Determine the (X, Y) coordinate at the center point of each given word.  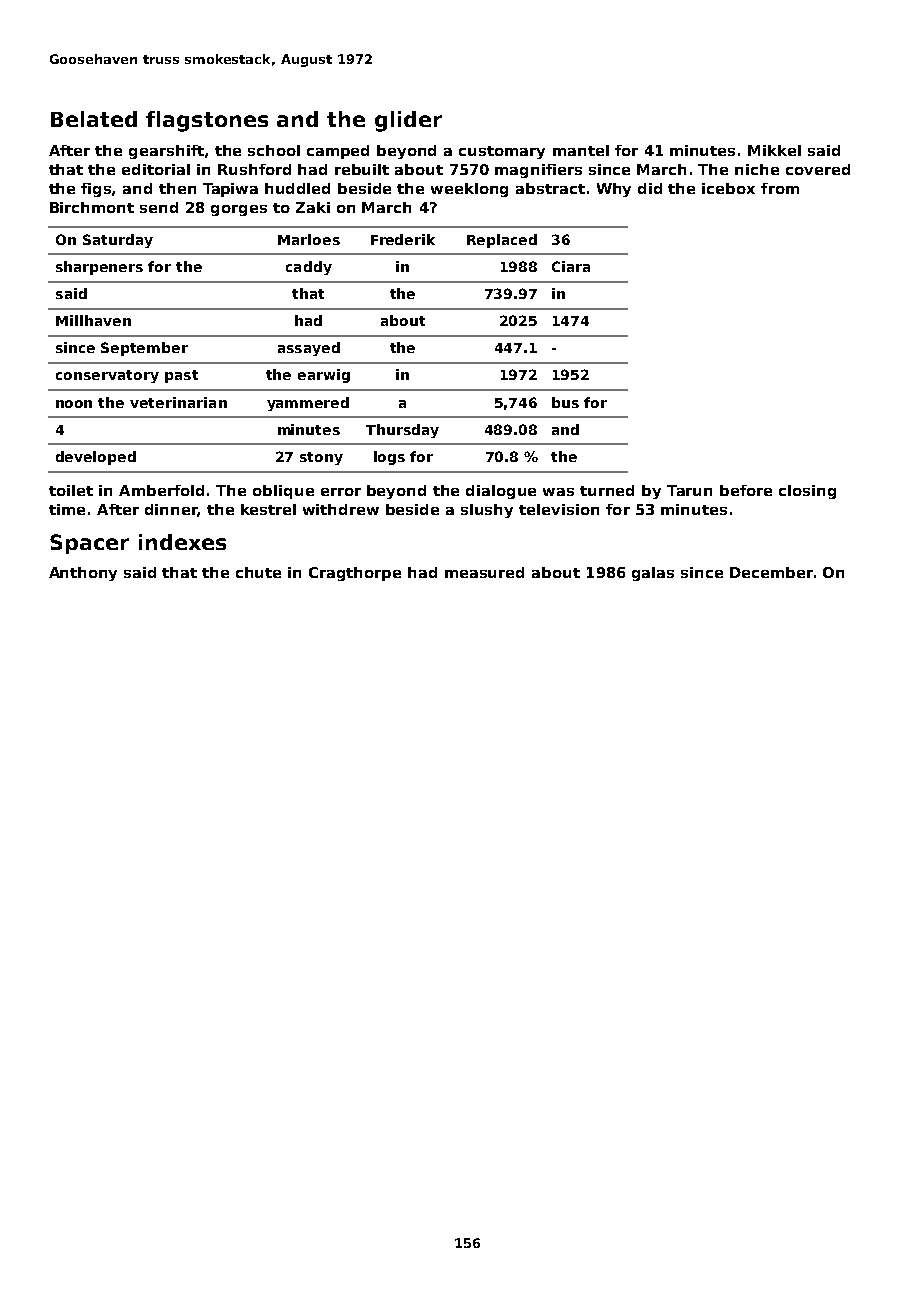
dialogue (501, 492)
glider (408, 121)
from (780, 188)
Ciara (571, 266)
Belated (94, 119)
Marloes (309, 239)
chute (258, 572)
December (771, 572)
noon (74, 404)
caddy (309, 268)
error (341, 492)
